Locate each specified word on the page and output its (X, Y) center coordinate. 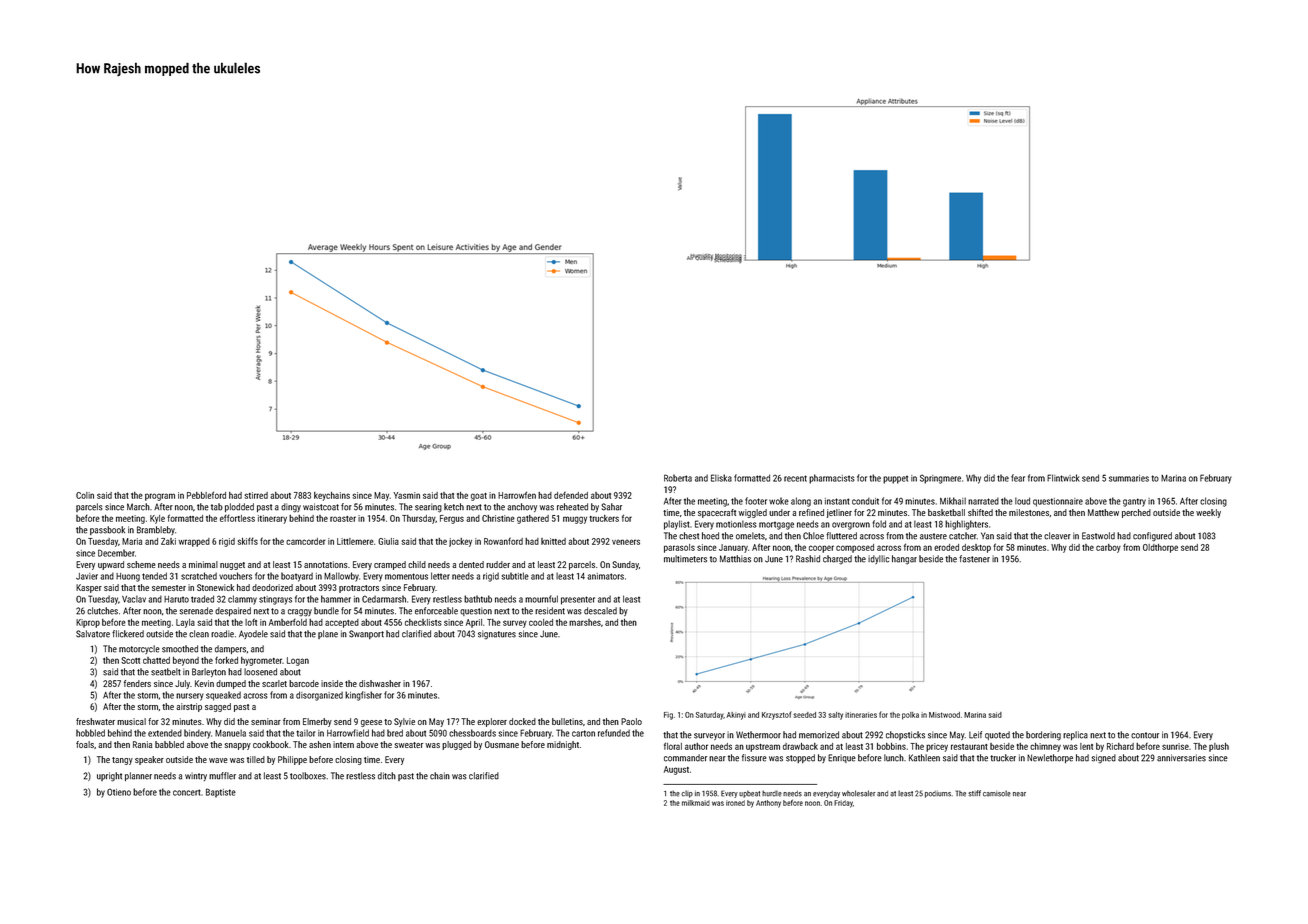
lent (1086, 746)
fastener (974, 559)
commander (685, 758)
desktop (976, 548)
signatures (497, 635)
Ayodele (253, 634)
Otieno (119, 792)
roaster (343, 519)
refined (811, 512)
